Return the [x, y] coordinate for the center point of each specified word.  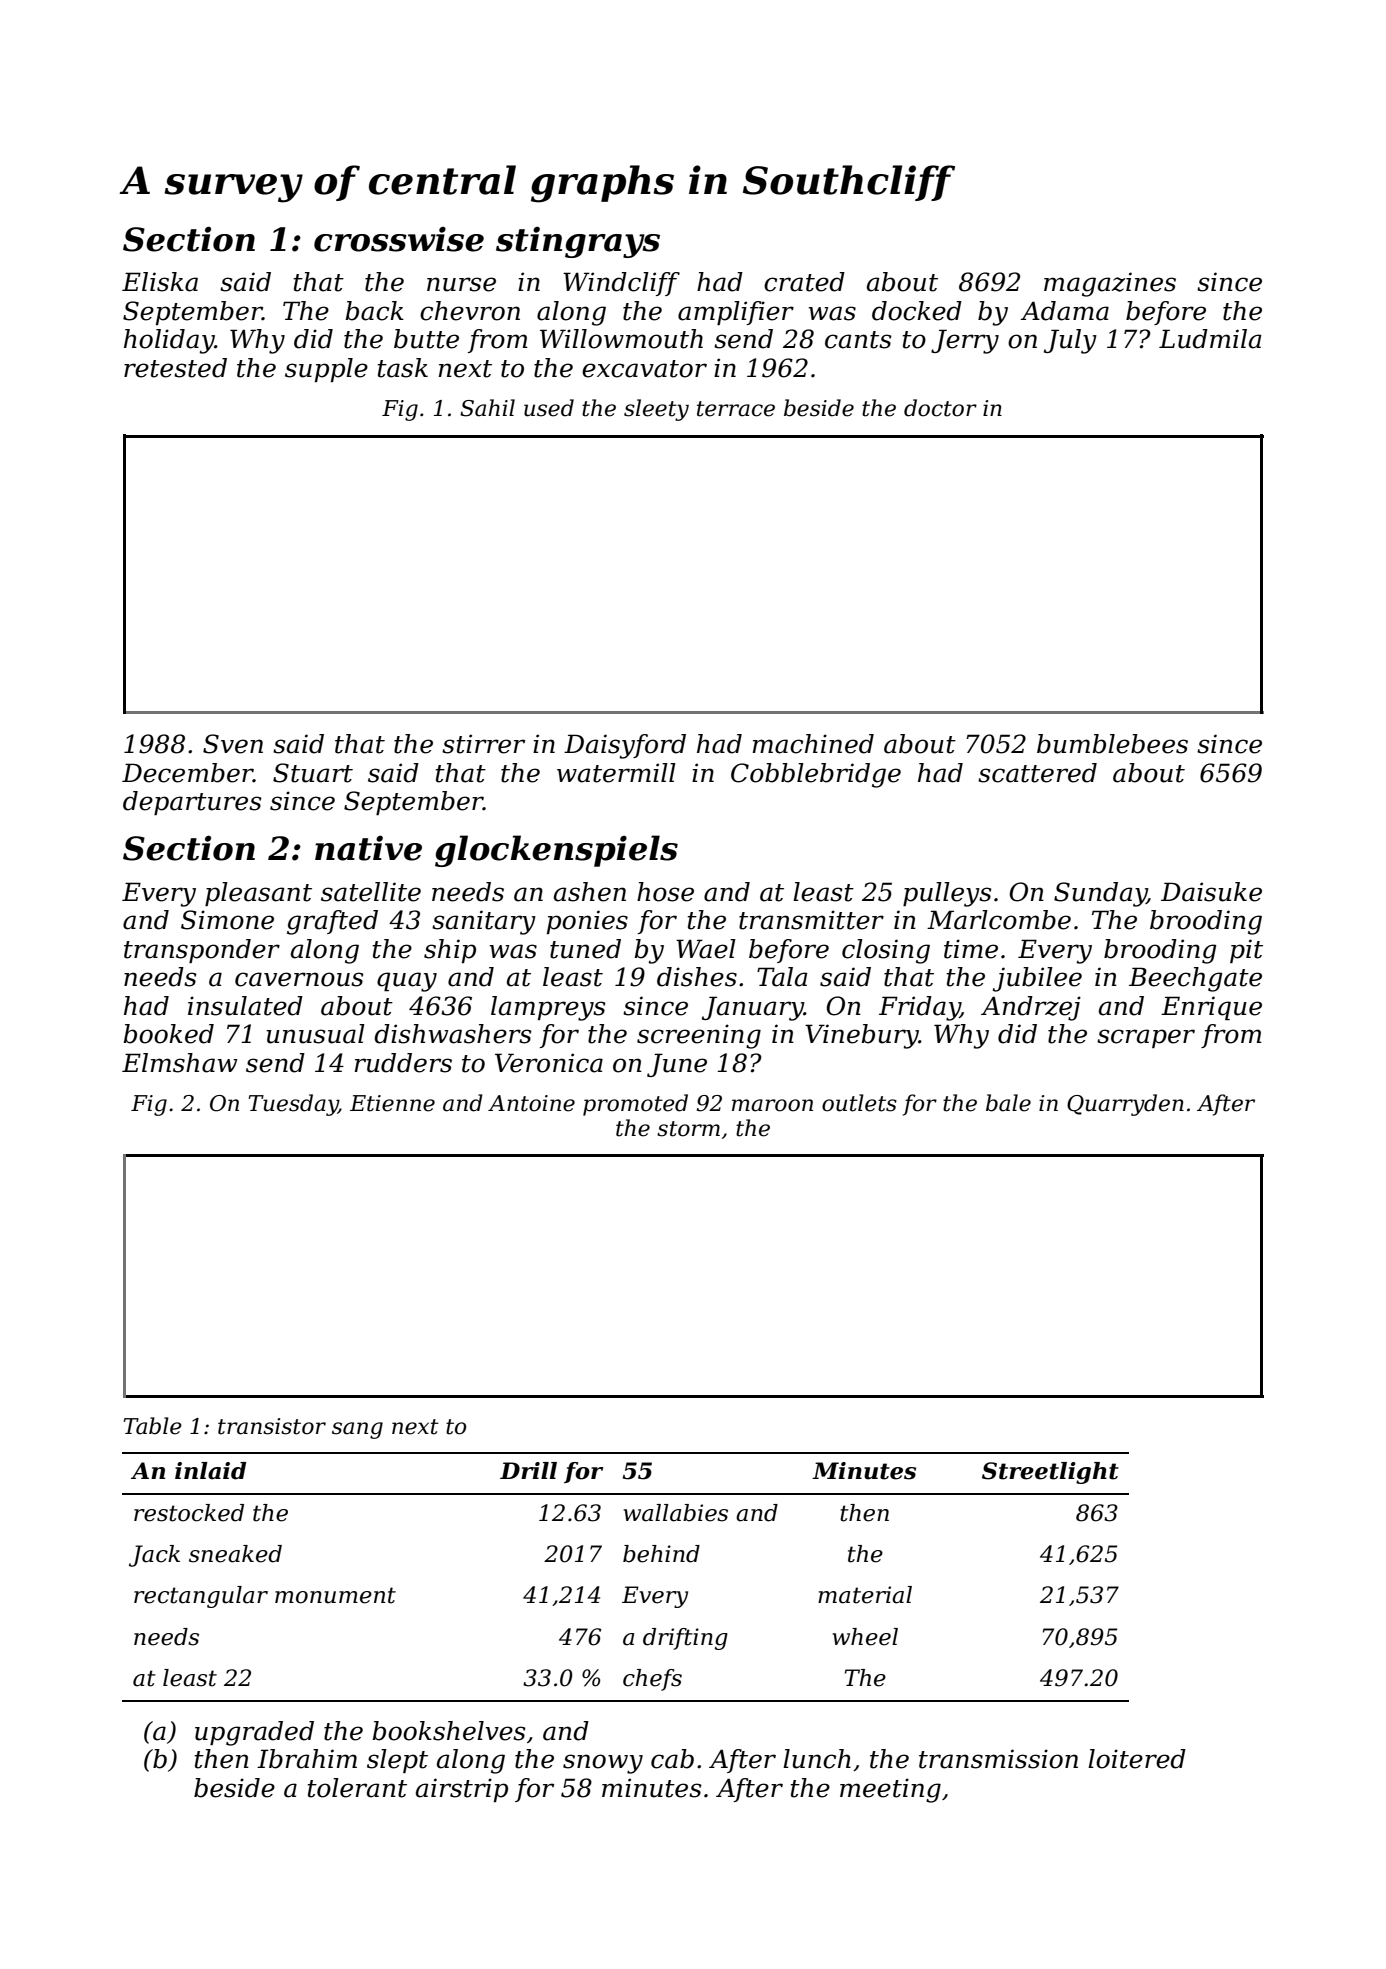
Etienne [392, 1103]
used [549, 408]
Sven [233, 744]
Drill [528, 1470]
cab [672, 1759]
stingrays [578, 242]
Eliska [160, 282]
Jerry [965, 341]
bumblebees [1112, 744]
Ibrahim [307, 1759]
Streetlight [1050, 1473]
